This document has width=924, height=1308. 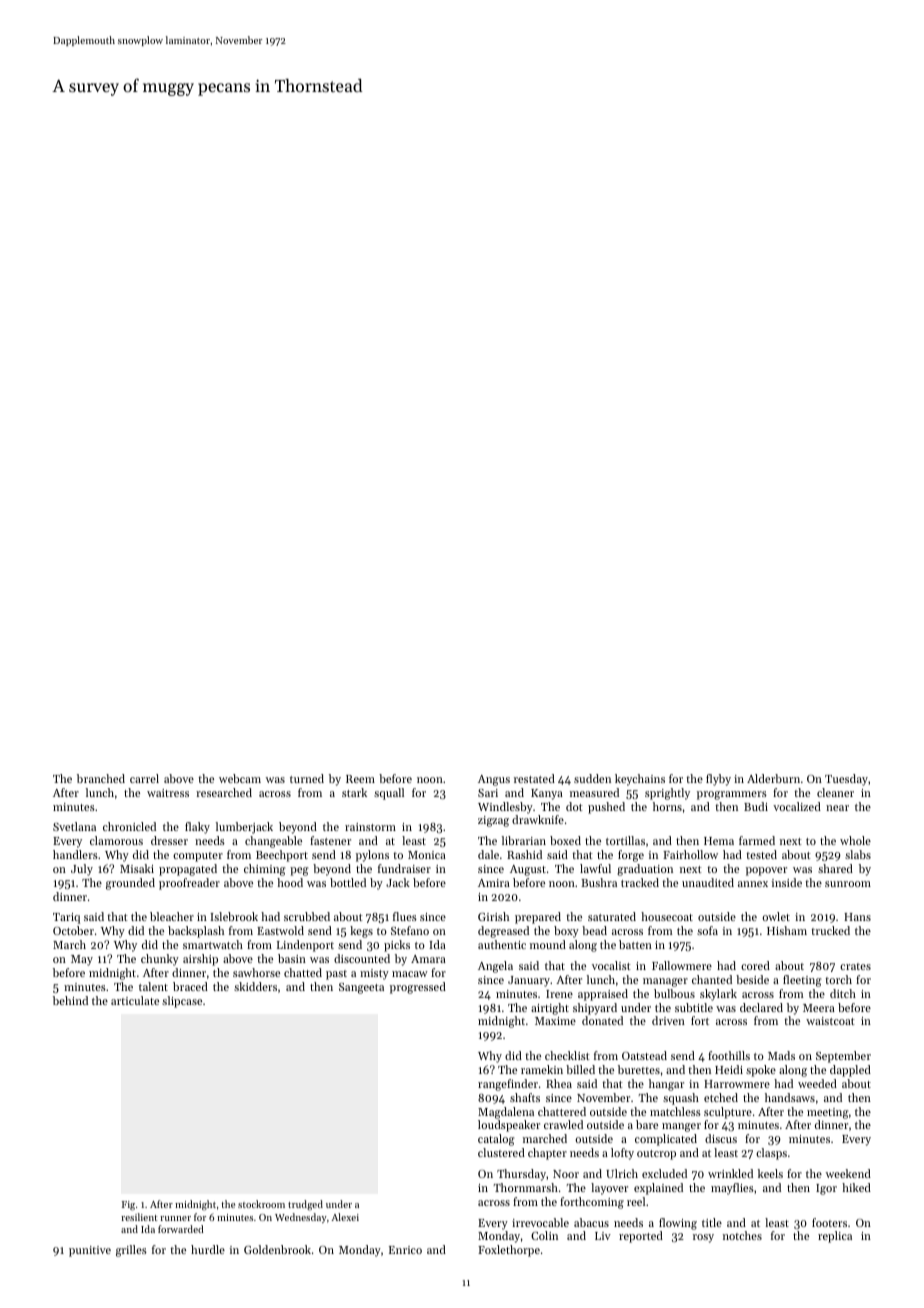 What do you see at coordinates (90, 1251) in the document?
I see `punitive` at bounding box center [90, 1251].
